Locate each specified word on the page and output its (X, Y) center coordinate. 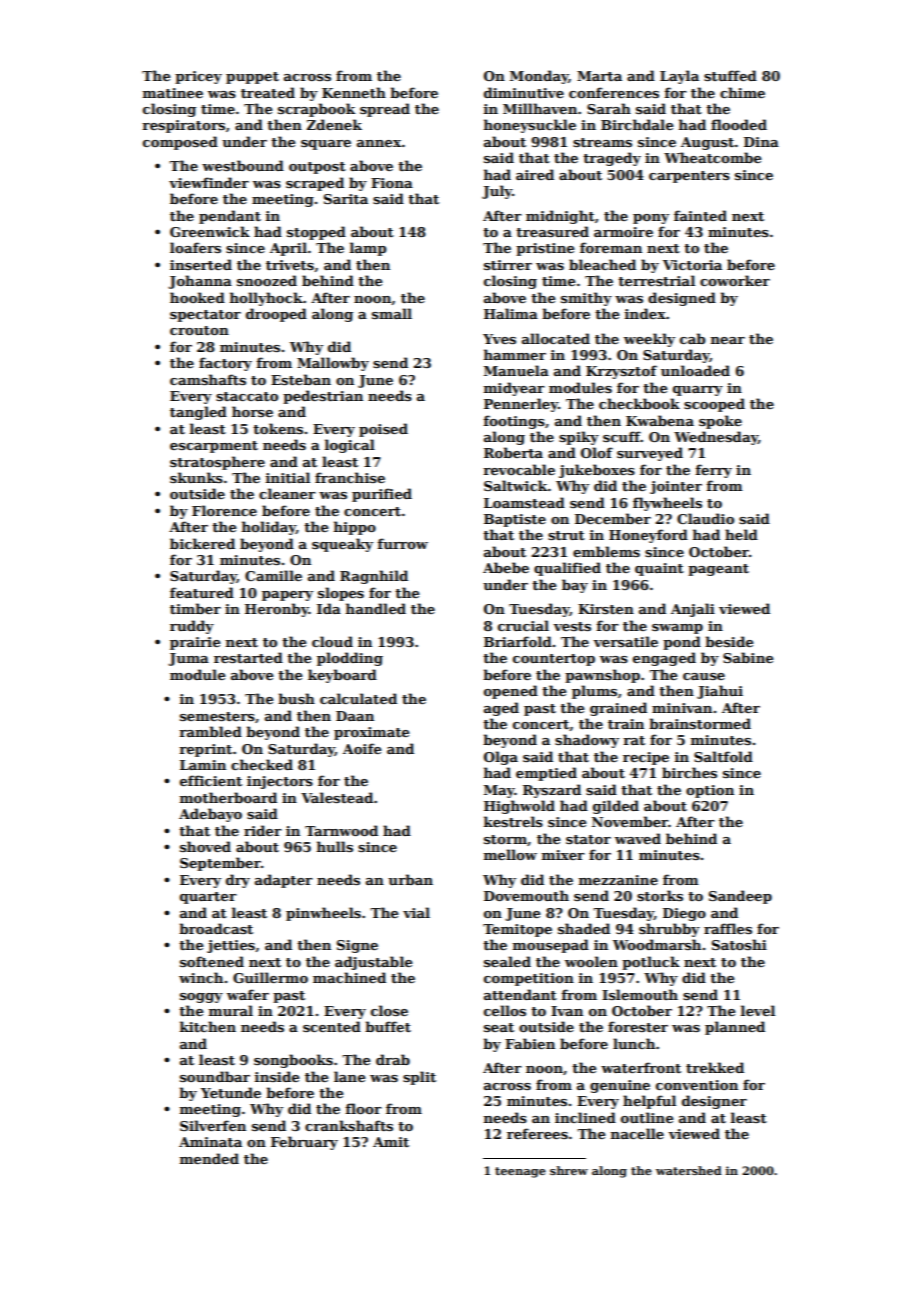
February (304, 1143)
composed (180, 143)
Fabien (530, 1043)
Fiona (392, 183)
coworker (735, 280)
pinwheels (323, 914)
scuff (622, 436)
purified (382, 495)
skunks (196, 477)
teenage (520, 1172)
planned (735, 1028)
